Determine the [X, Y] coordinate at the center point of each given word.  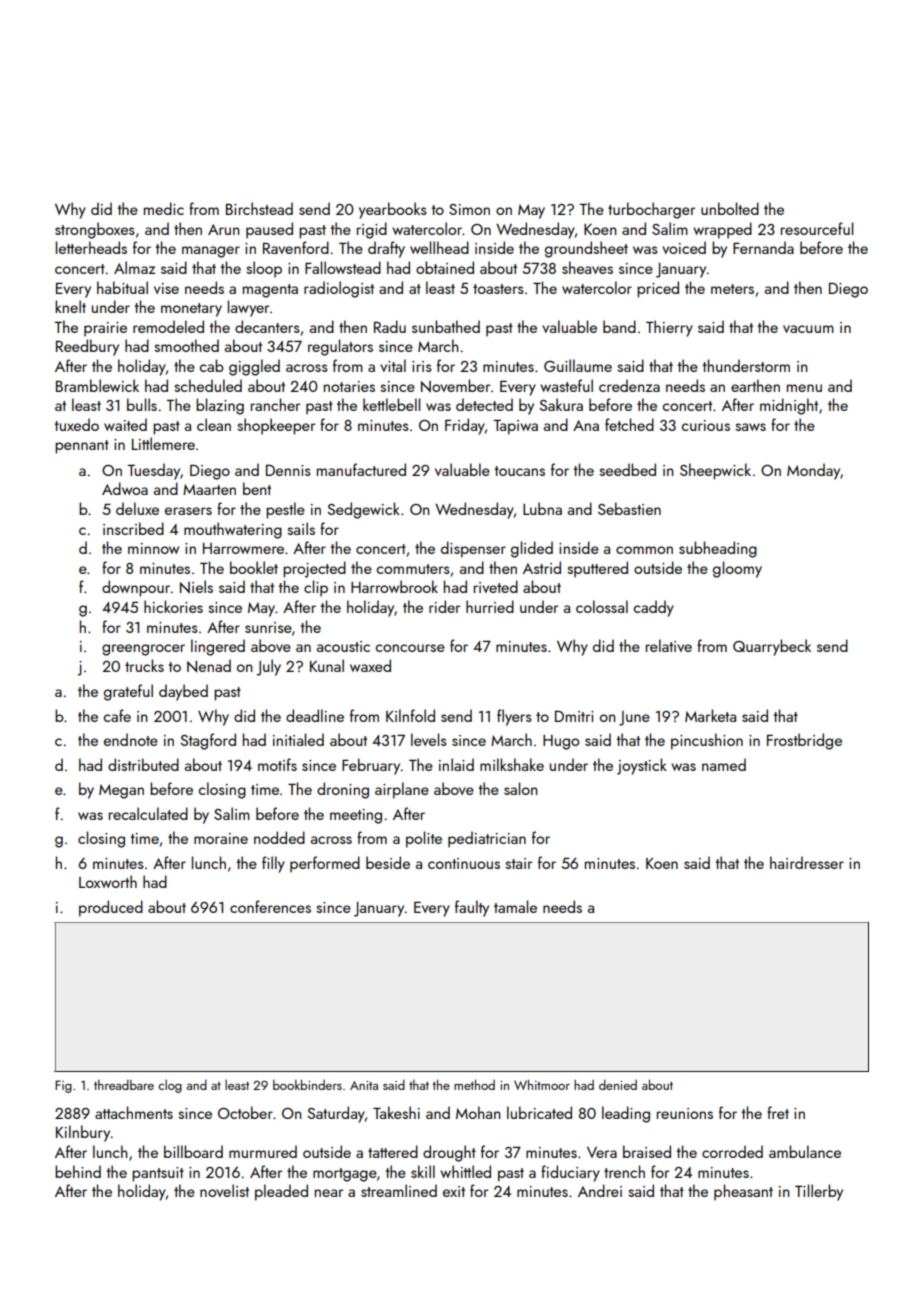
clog [170, 1086]
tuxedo [76, 424]
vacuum [808, 329]
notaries [349, 386]
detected [484, 404]
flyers [514, 717]
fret [778, 1112]
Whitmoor [542, 1084]
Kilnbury [83, 1133]
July [268, 667]
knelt [70, 306]
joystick [642, 766]
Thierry [669, 328]
